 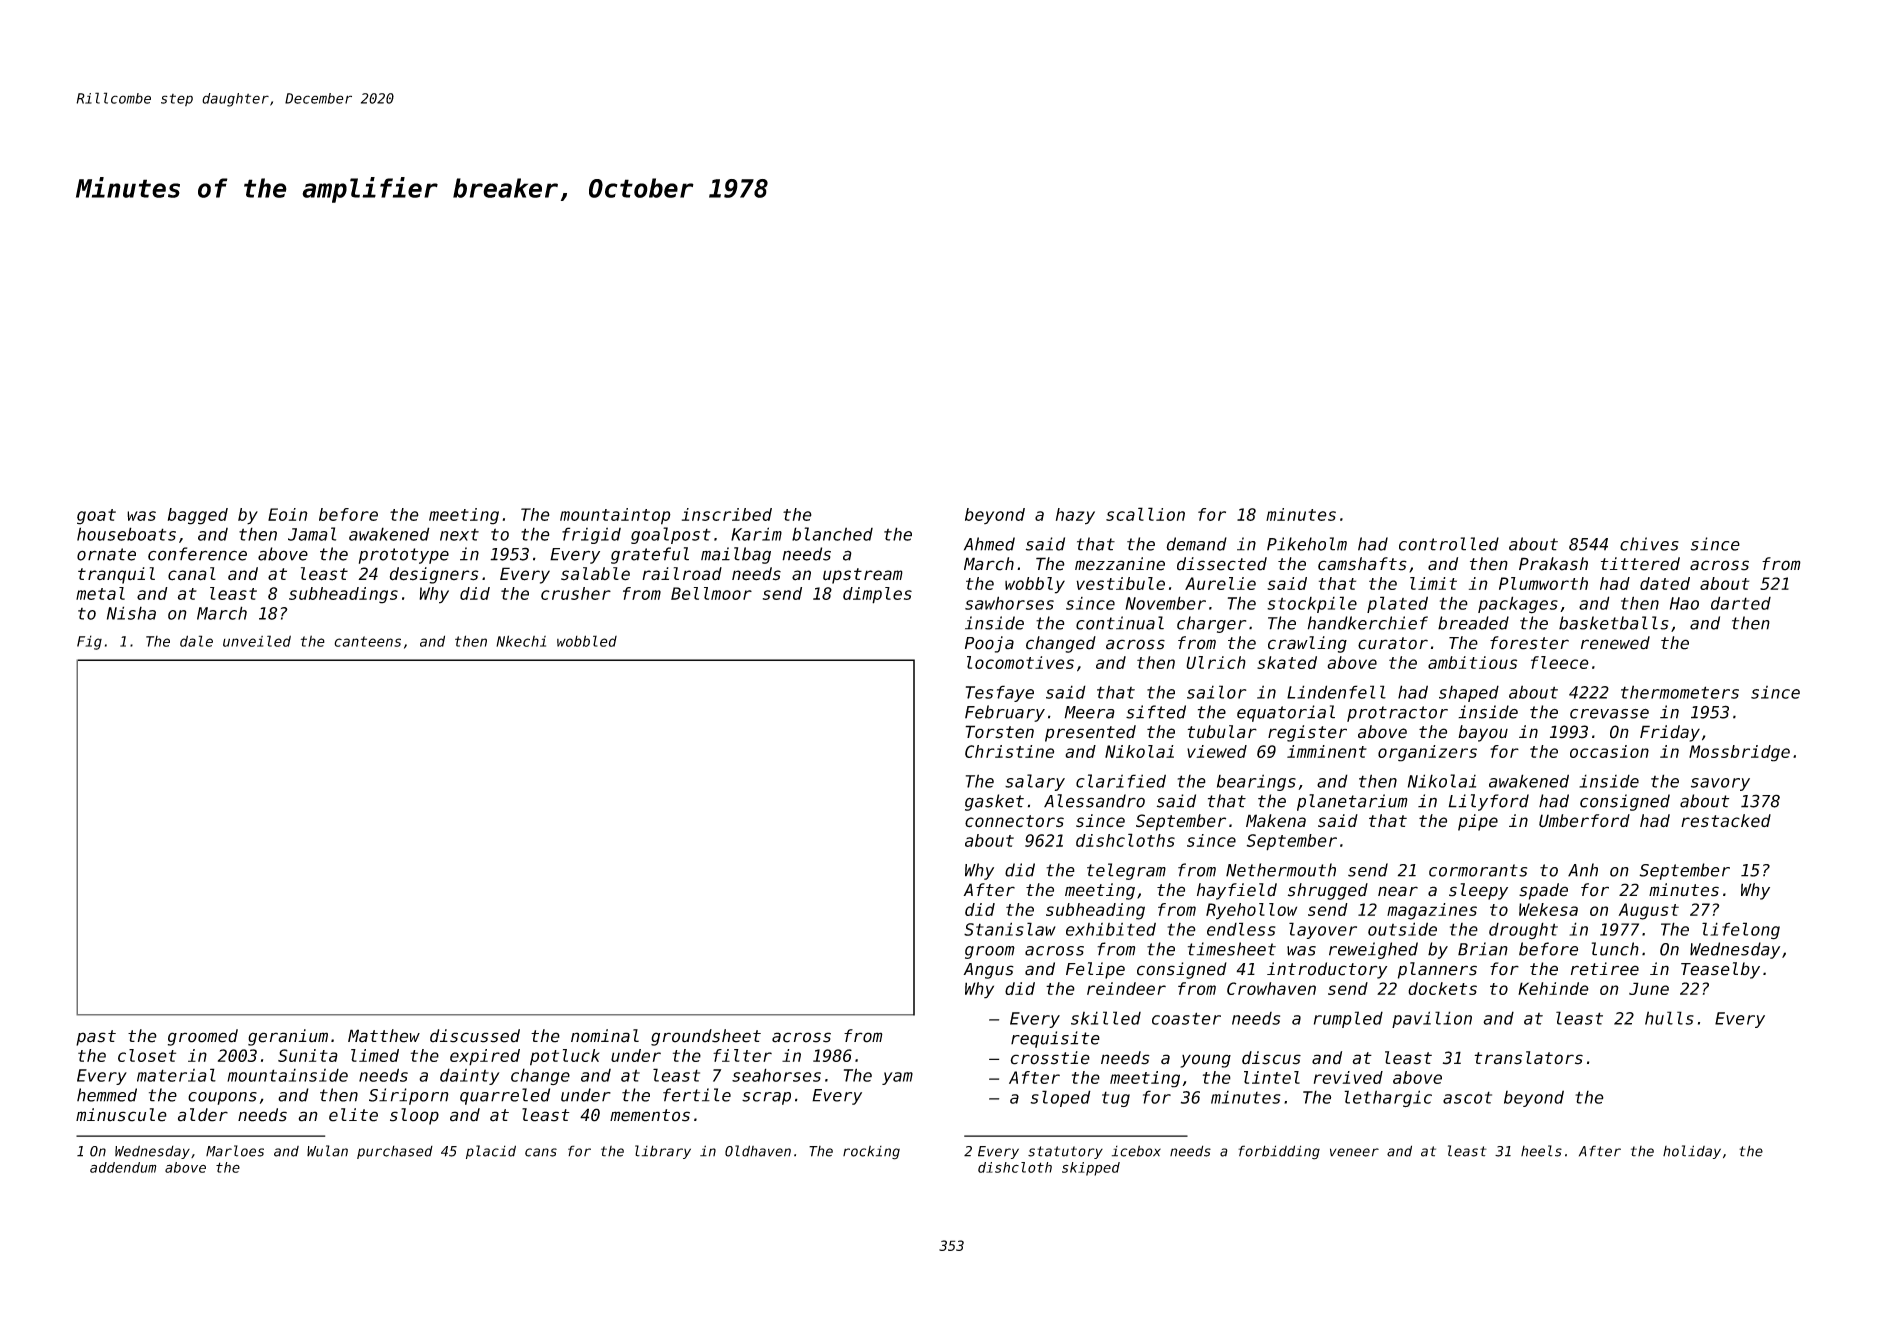 What do you see at coordinates (1232, 949) in the document?
I see `timesheet` at bounding box center [1232, 949].
